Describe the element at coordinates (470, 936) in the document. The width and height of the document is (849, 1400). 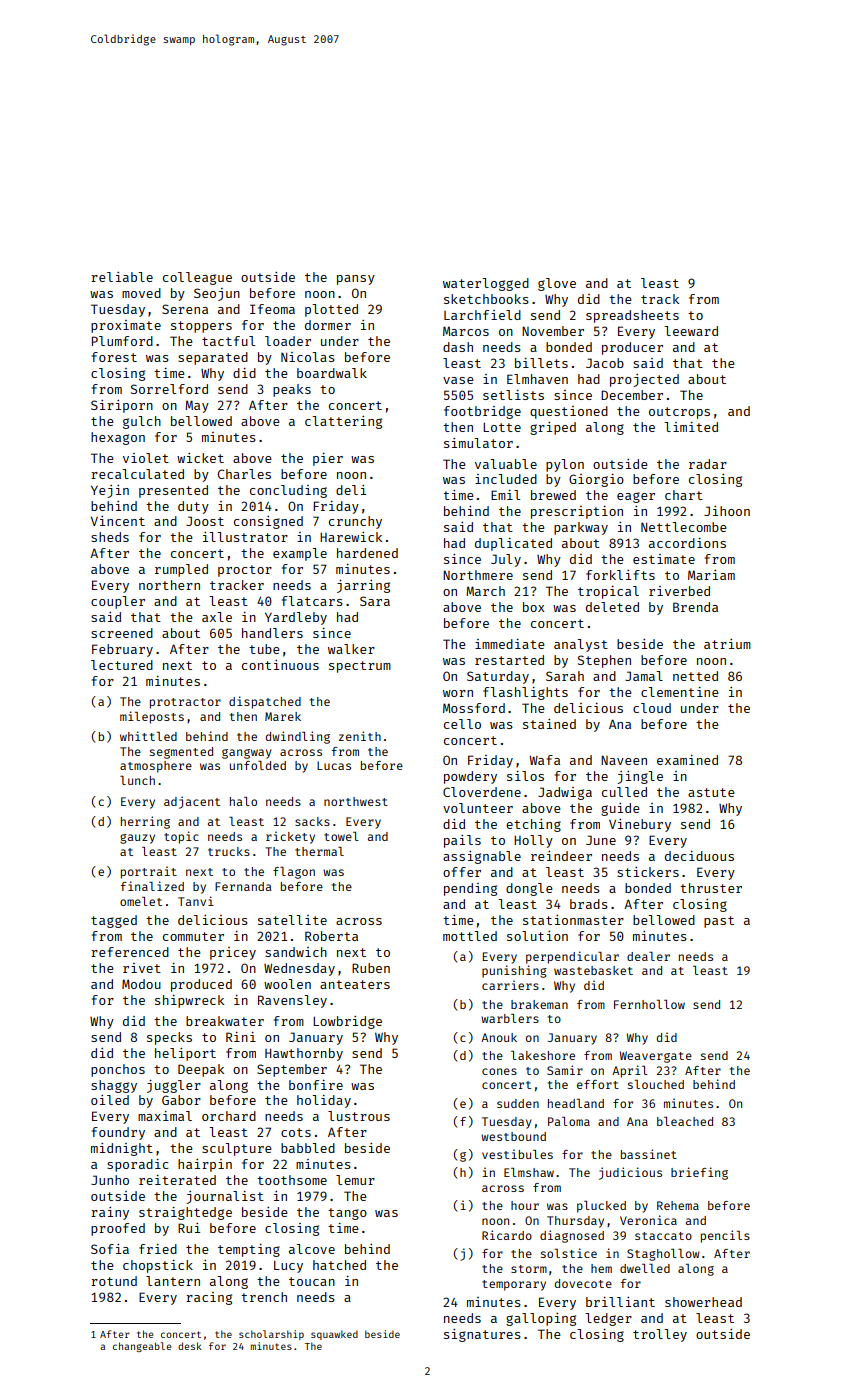
I see `mottled` at that location.
